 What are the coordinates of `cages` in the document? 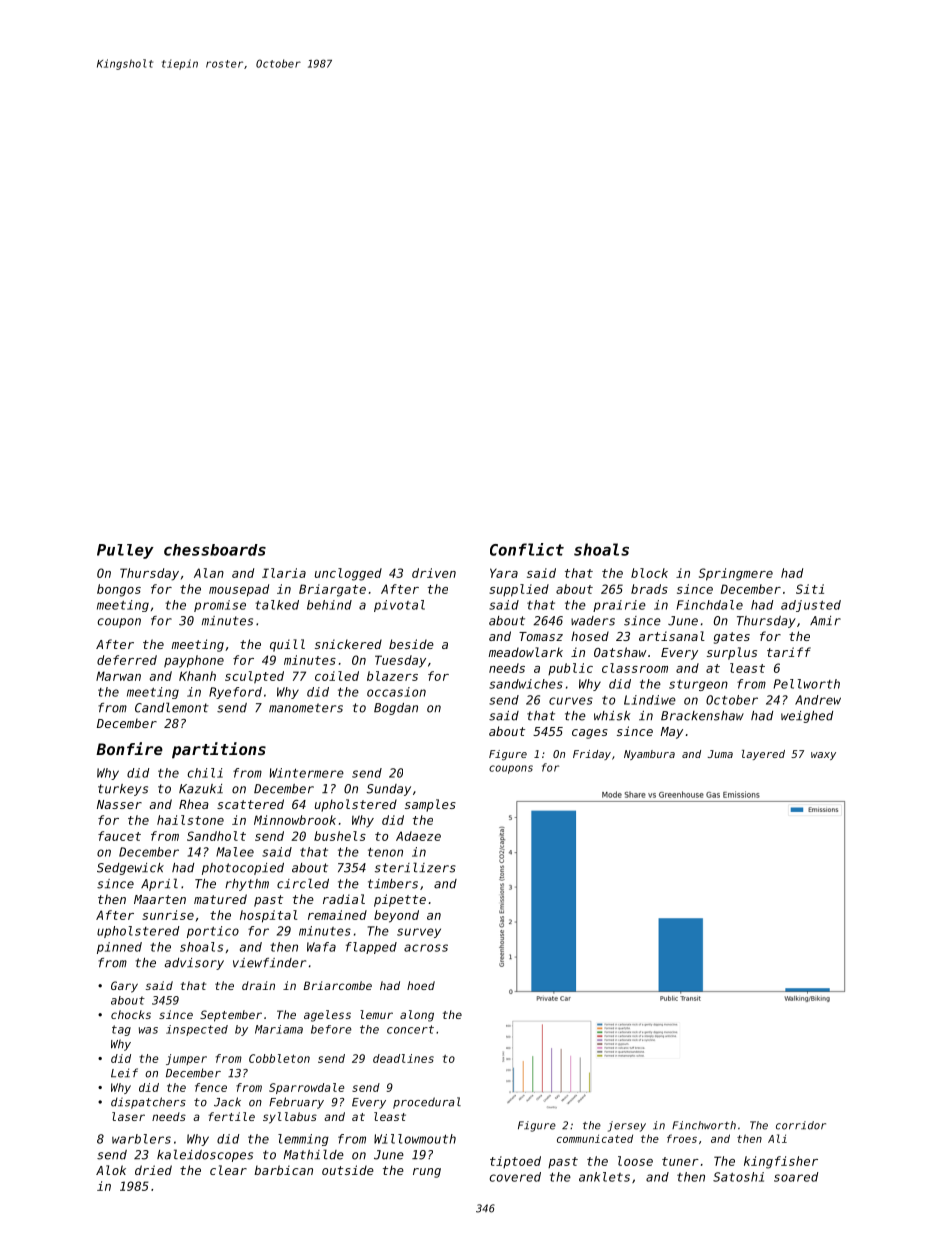 It's located at (590, 734).
